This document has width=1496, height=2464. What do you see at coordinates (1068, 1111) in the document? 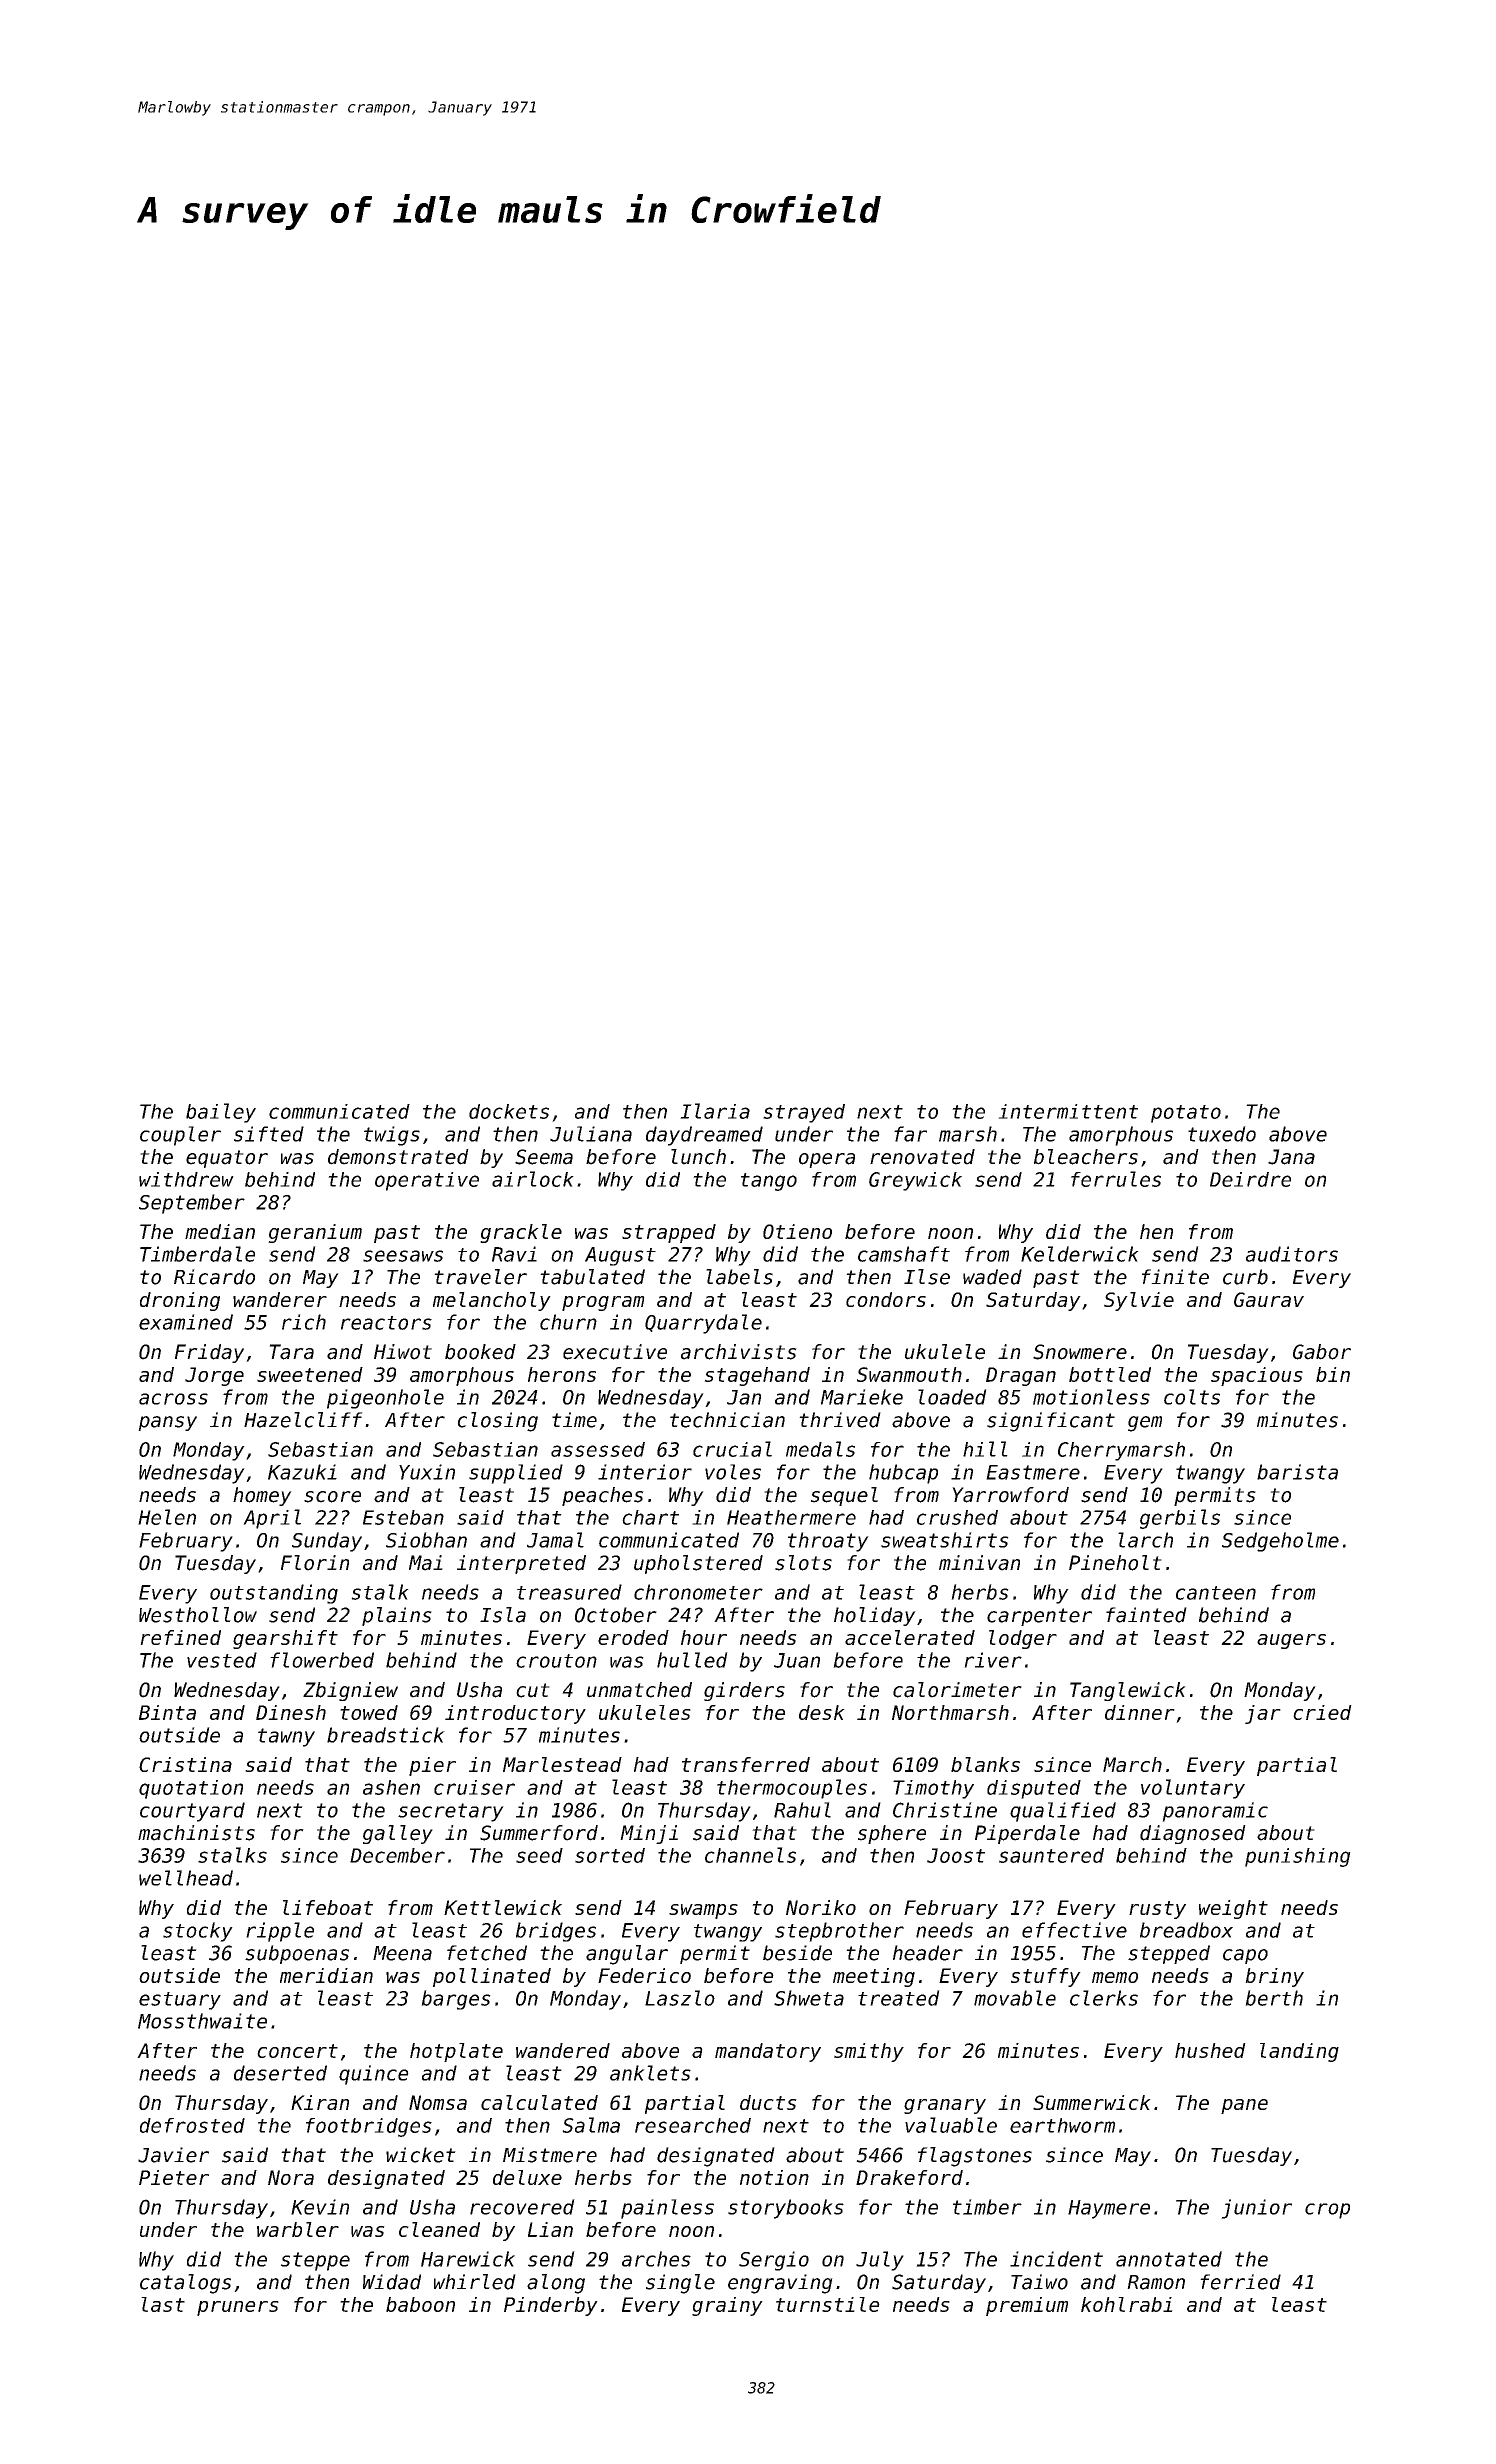
I see `intermittent` at bounding box center [1068, 1111].
